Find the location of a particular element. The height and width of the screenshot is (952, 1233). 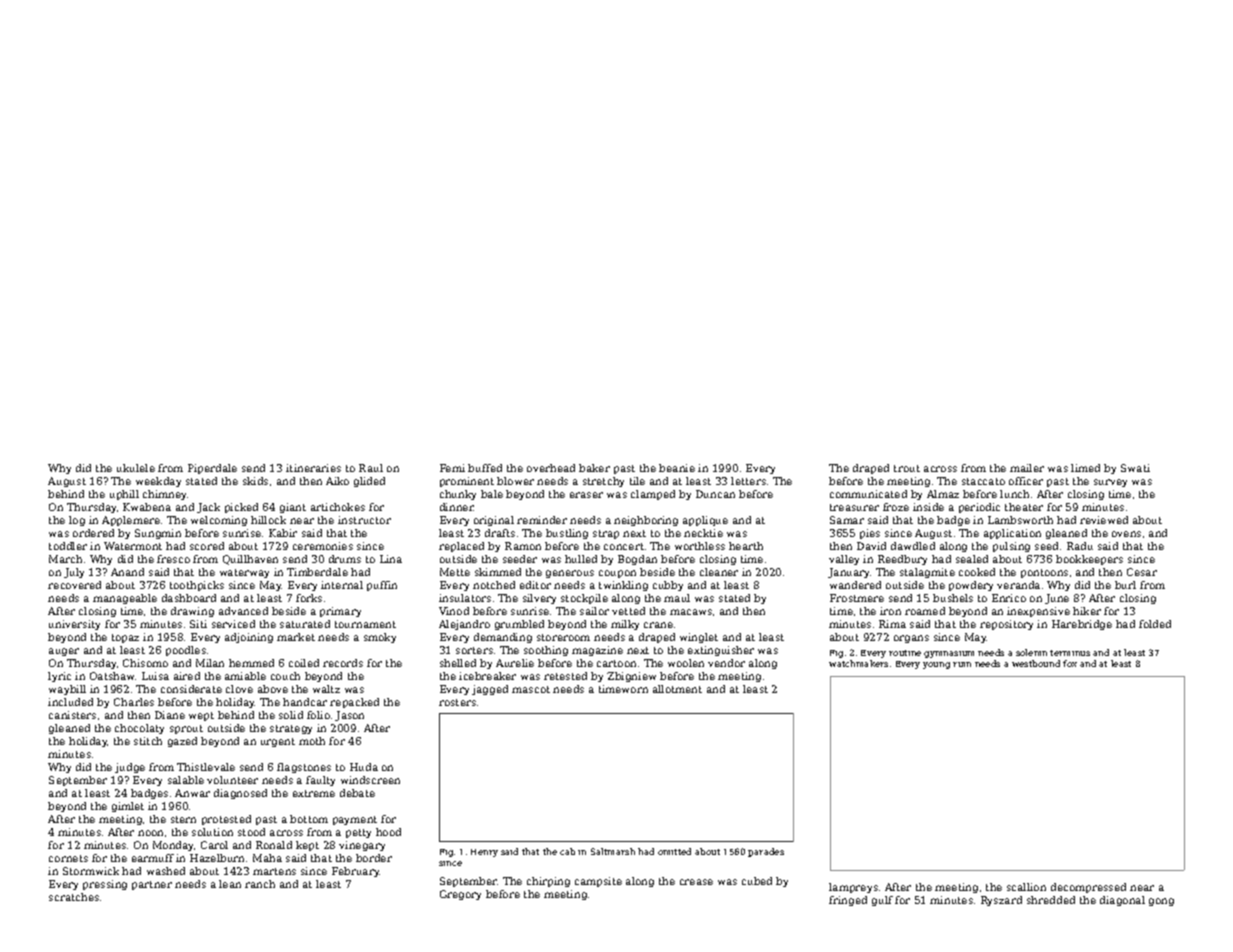

reviewed is located at coordinates (1104, 520).
